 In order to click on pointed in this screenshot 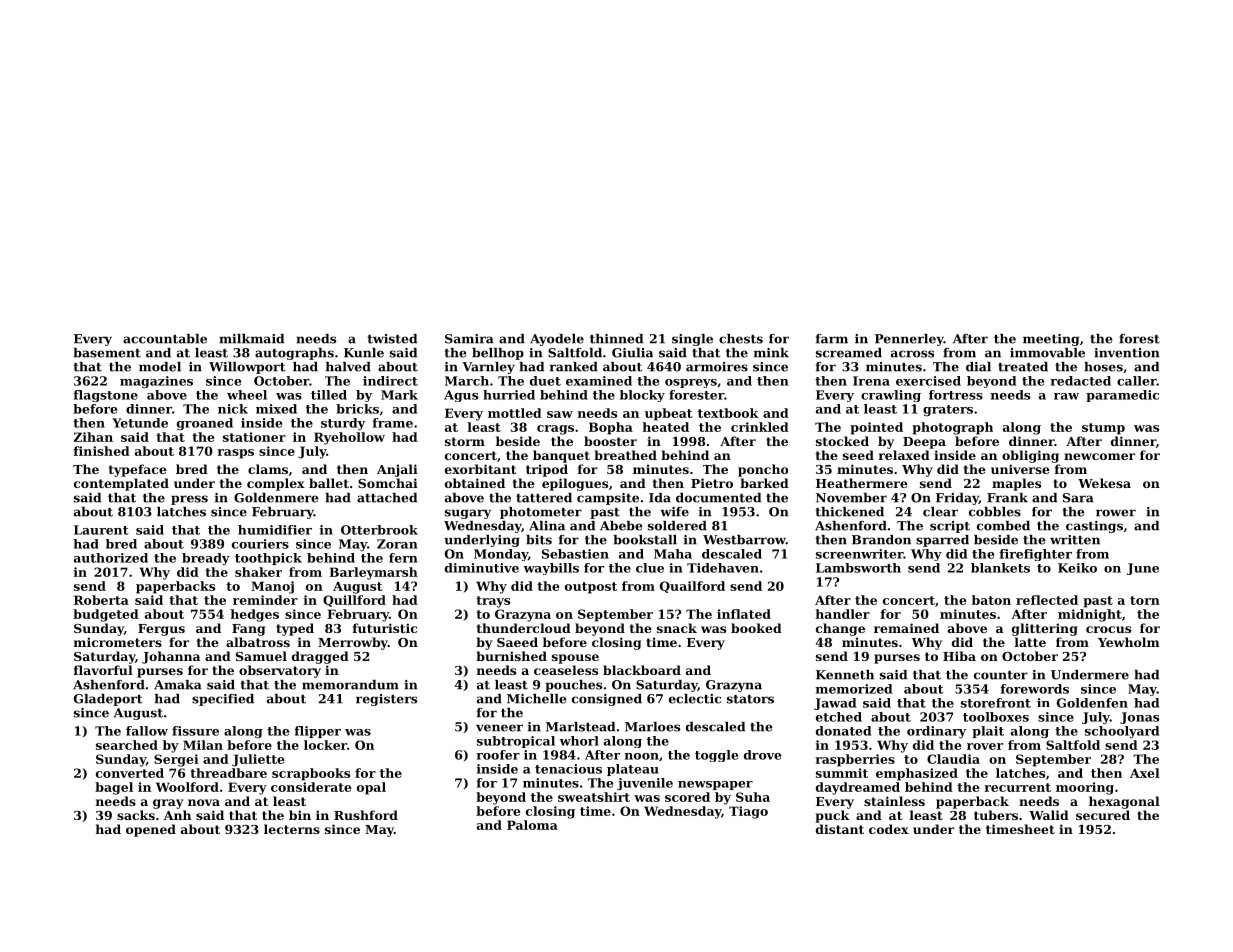, I will do `click(876, 428)`.
